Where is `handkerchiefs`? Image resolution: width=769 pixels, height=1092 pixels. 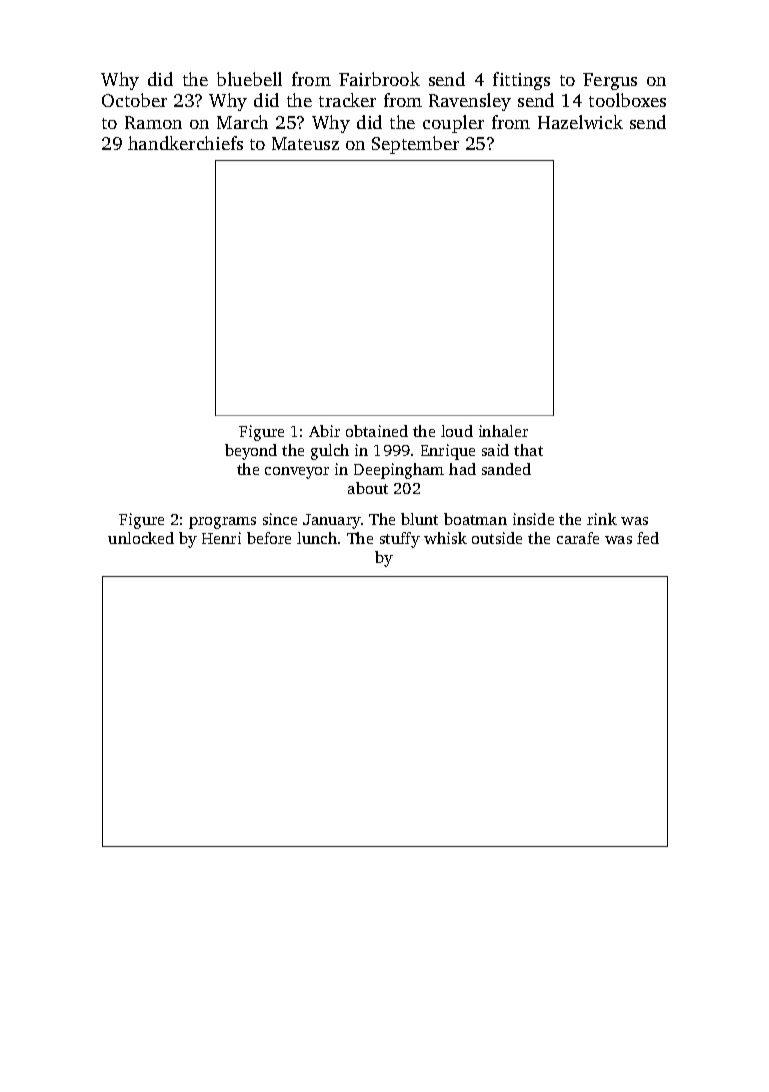 handkerchiefs is located at coordinates (185, 143).
